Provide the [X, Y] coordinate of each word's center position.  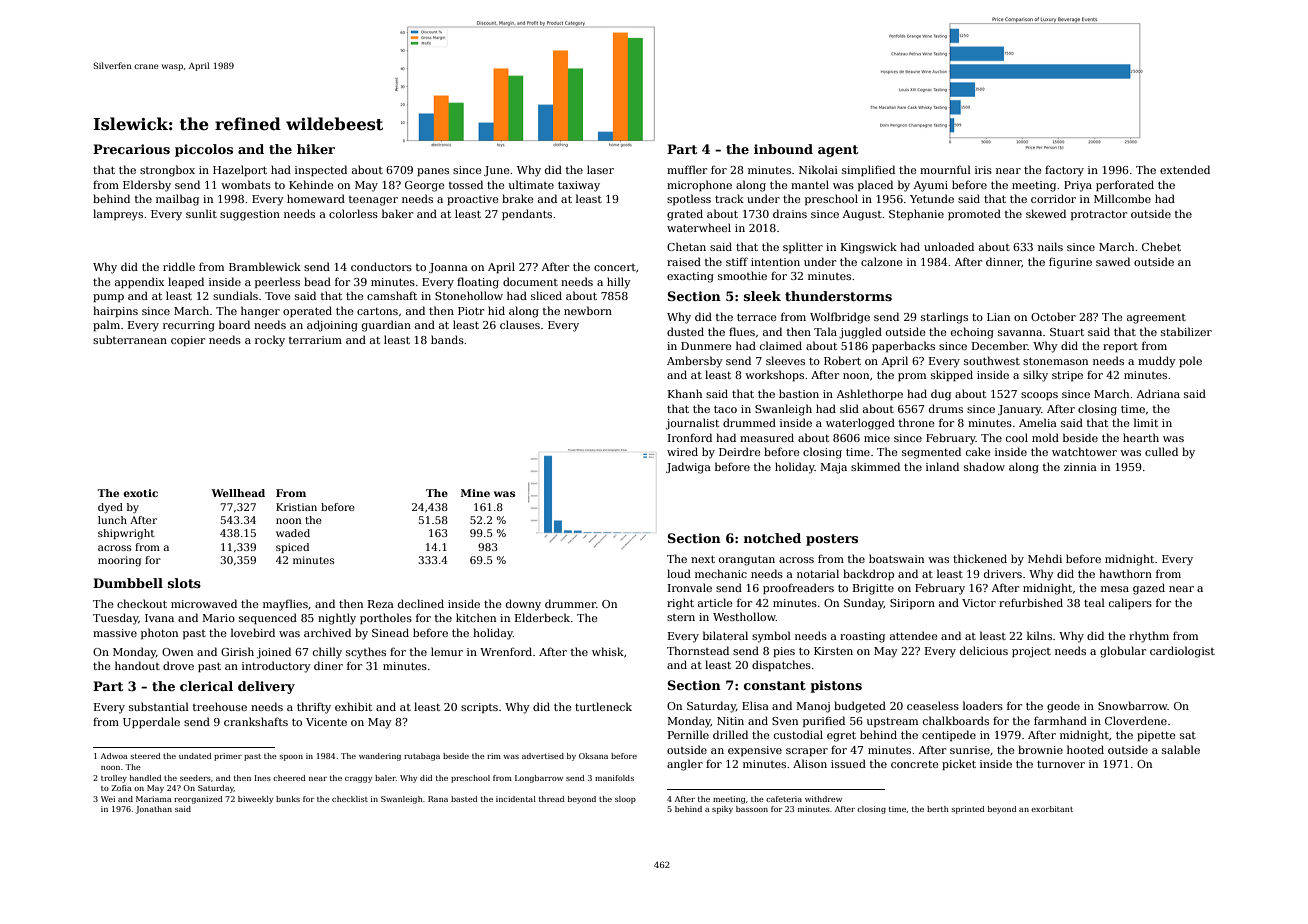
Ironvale [690, 587]
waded [293, 533]
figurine [1070, 263]
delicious [984, 650]
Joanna [448, 268]
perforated [1125, 185]
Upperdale [151, 722]
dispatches [781, 665]
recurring [189, 326]
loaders [983, 705]
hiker [316, 149]
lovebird [253, 632]
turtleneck [603, 706]
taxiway [579, 186]
